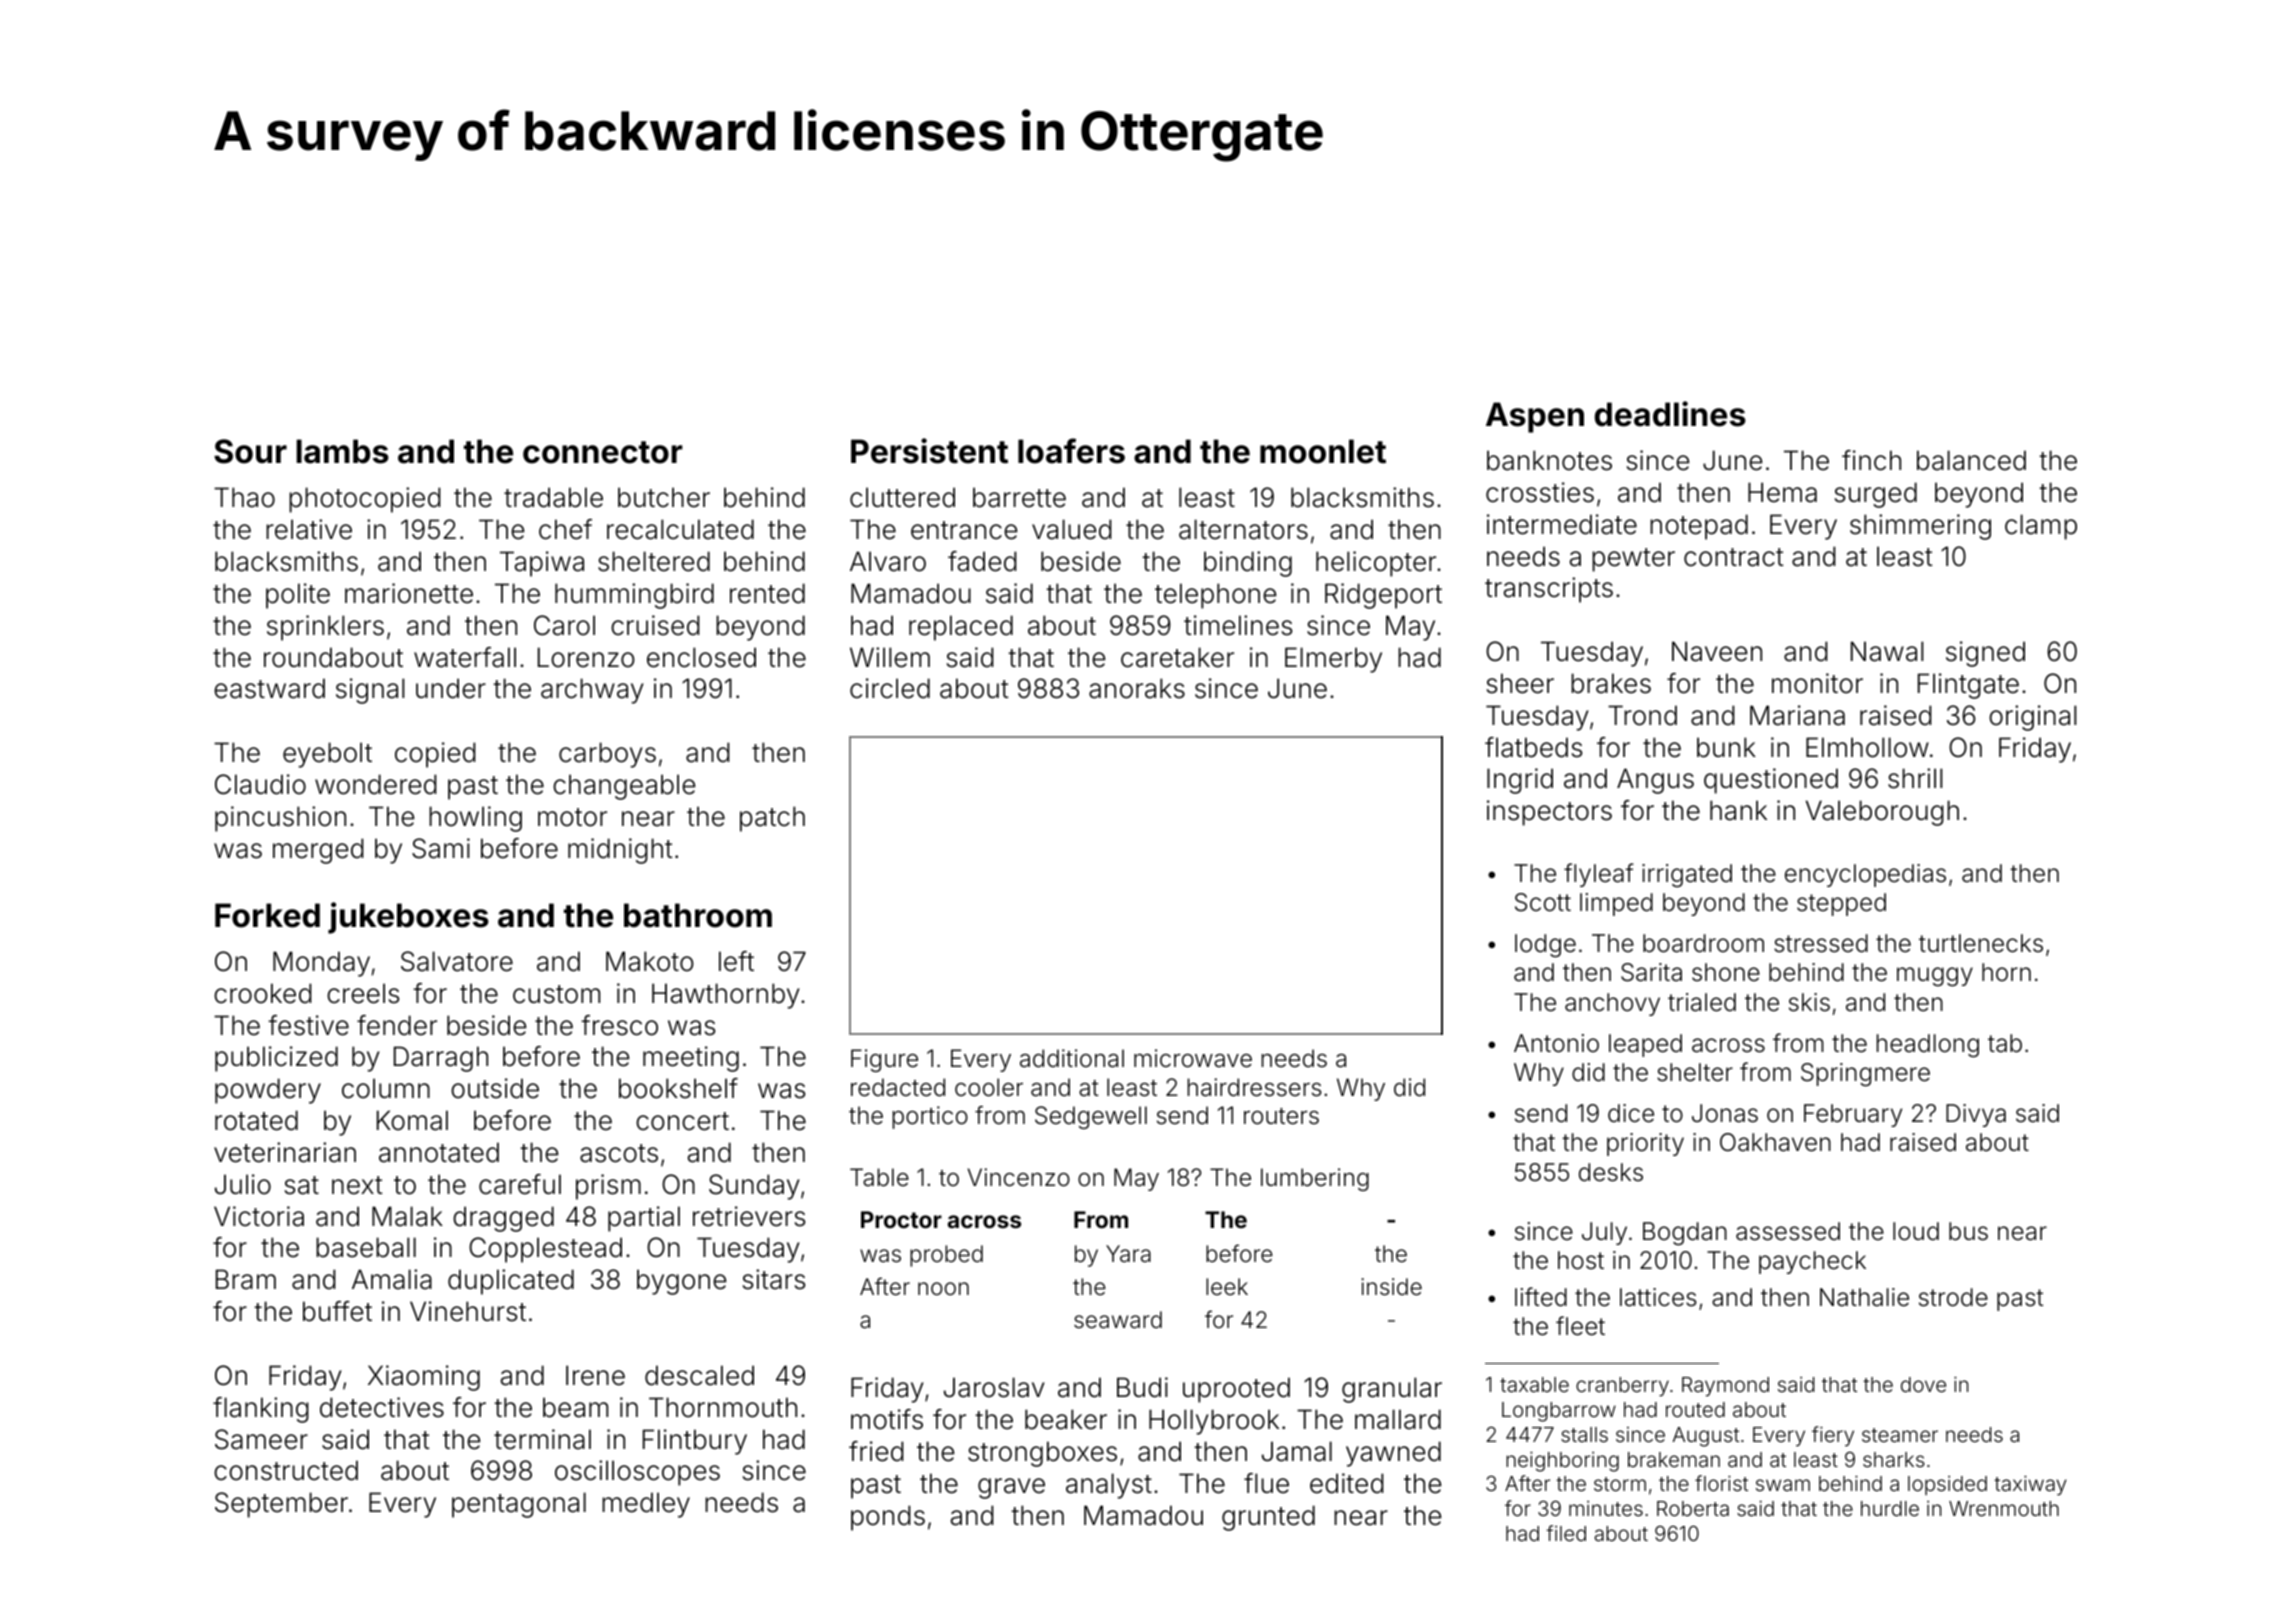 This screenshot has height=1620, width=2292. Describe the element at coordinates (695, 1442) in the screenshot. I see `Flintbury` at that location.
